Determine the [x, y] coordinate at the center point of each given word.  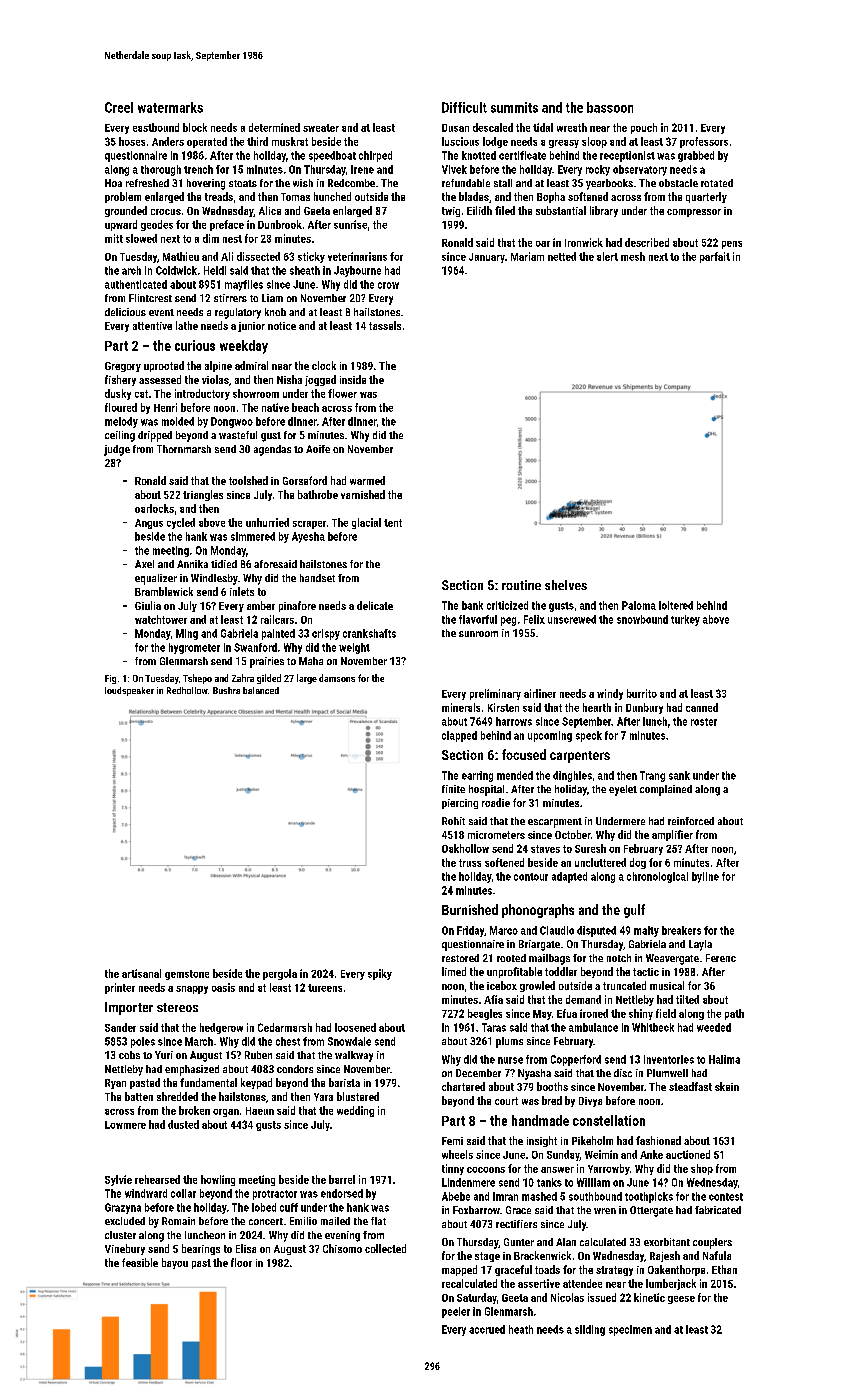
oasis [223, 987]
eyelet [623, 790]
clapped [459, 736]
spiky [380, 974]
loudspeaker [129, 691]
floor [241, 1262]
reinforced [691, 821]
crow [388, 285]
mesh [633, 256]
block [195, 127]
